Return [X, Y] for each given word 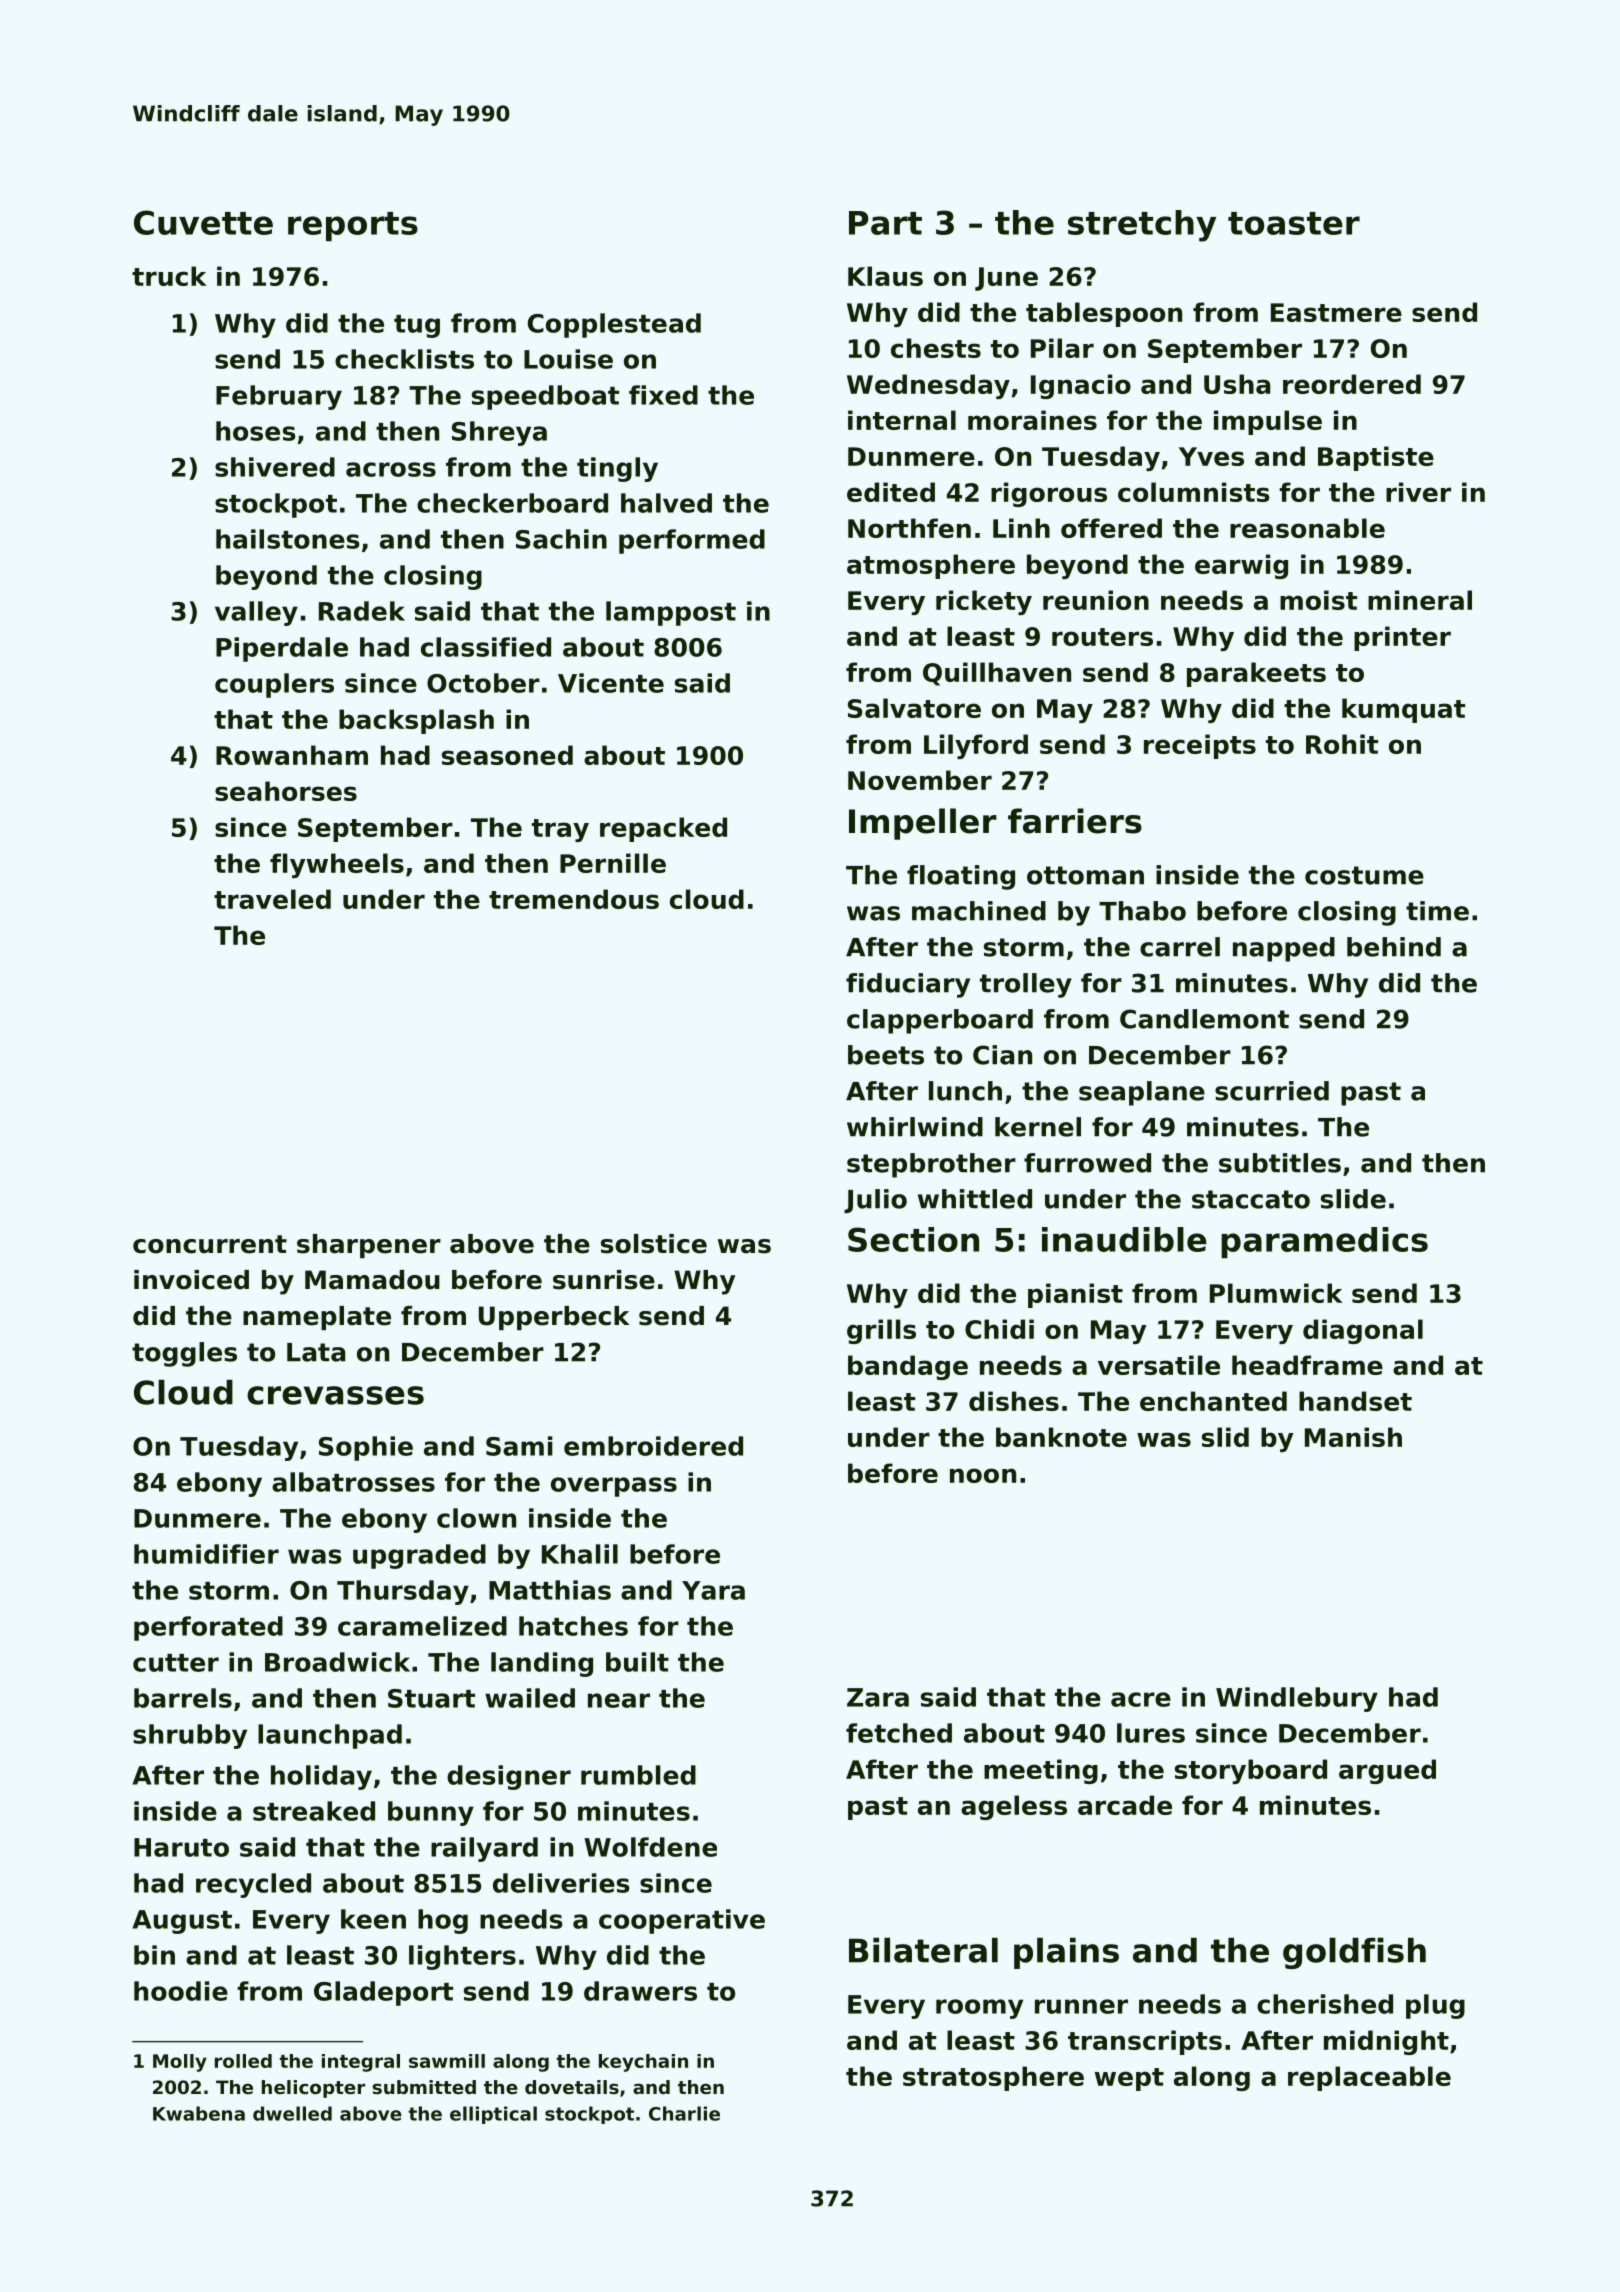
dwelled [292, 2113]
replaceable [1369, 2078]
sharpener [369, 1246]
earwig [1241, 566]
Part [885, 223]
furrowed [1087, 1163]
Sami [519, 1446]
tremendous [574, 899]
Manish [1353, 1437]
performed [692, 541]
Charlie [684, 2113]
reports [353, 226]
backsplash [416, 721]
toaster [1294, 223]
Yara [713, 1590]
